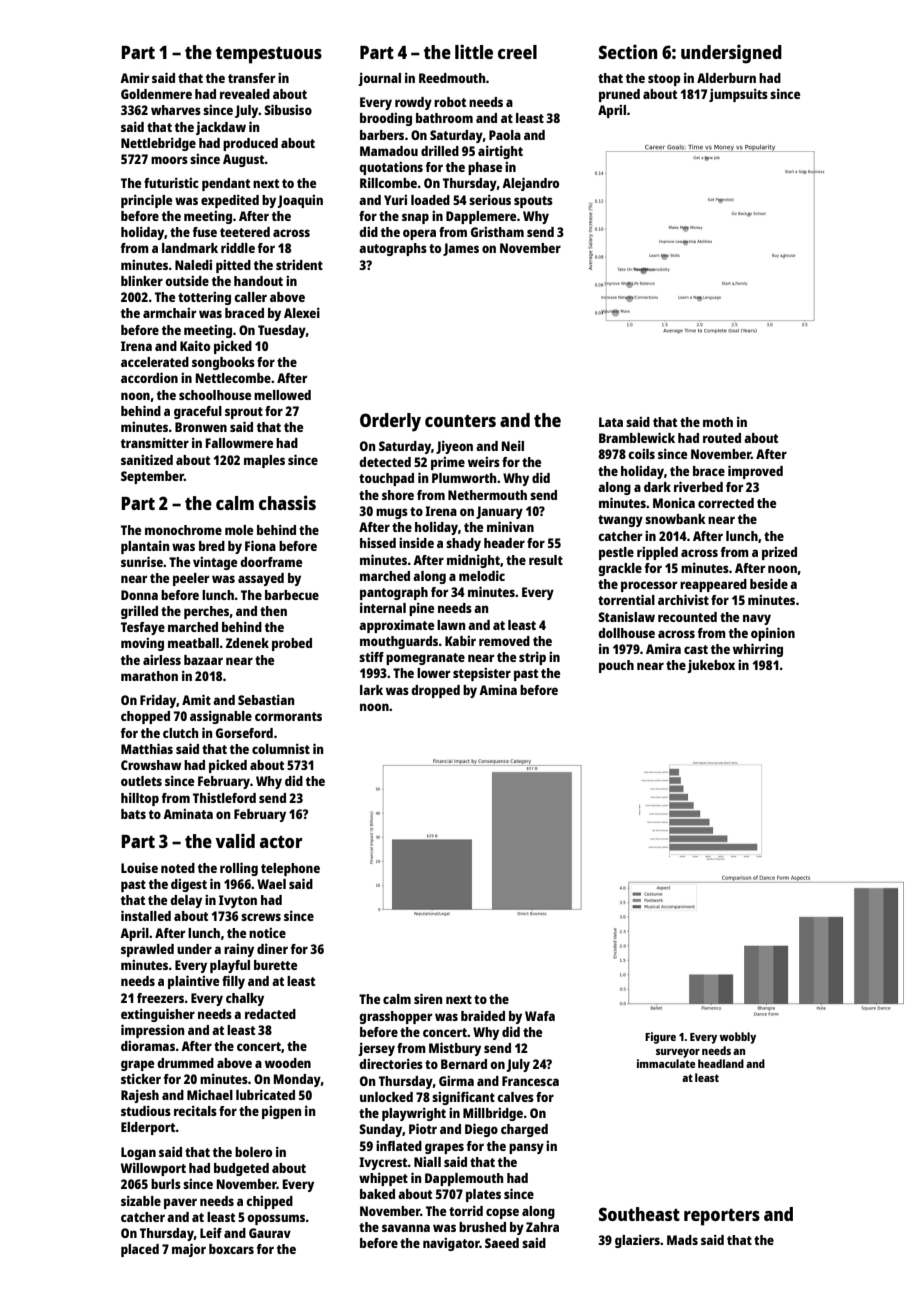 This screenshot has width=924, height=1308. Describe the element at coordinates (726, 78) in the screenshot. I see `Alderburn` at that location.
